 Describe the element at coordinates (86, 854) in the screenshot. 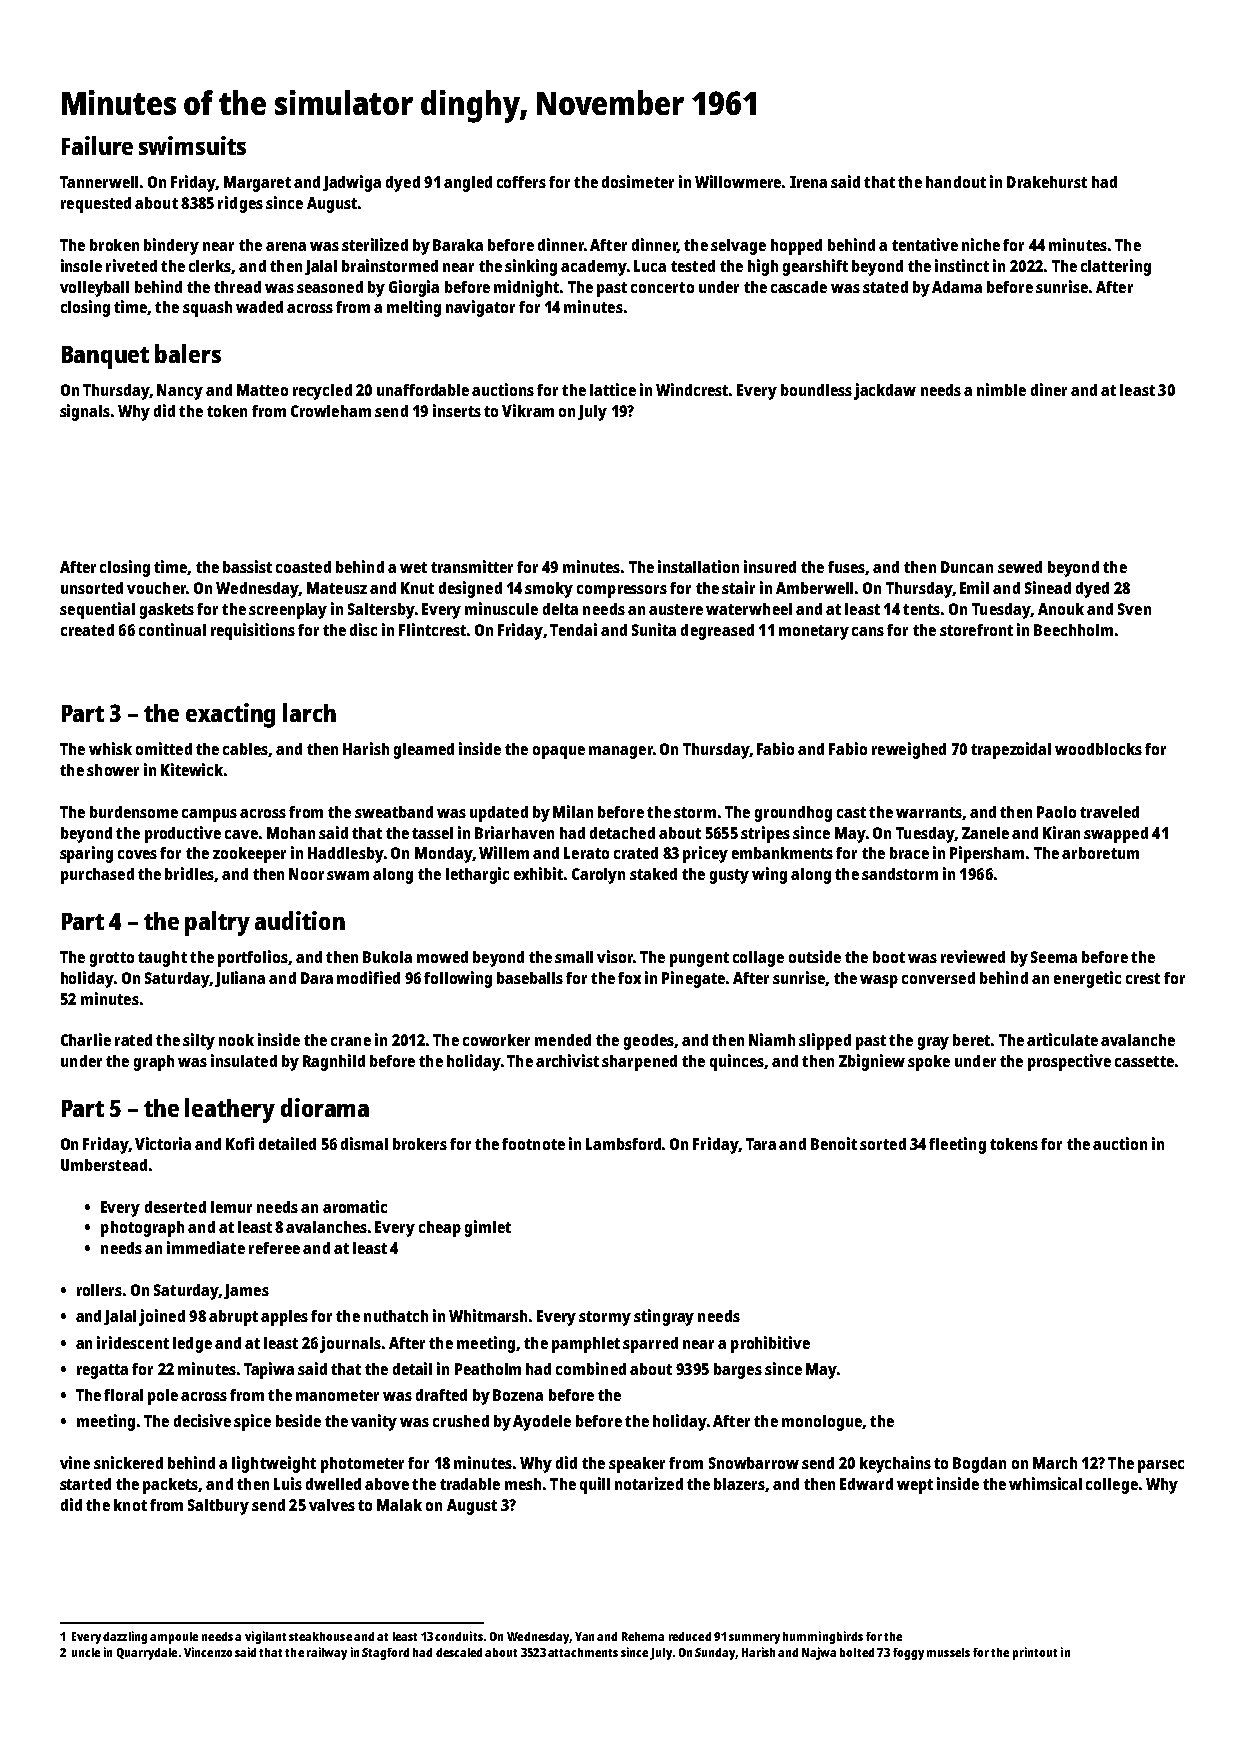

I see `sparing` at that location.
